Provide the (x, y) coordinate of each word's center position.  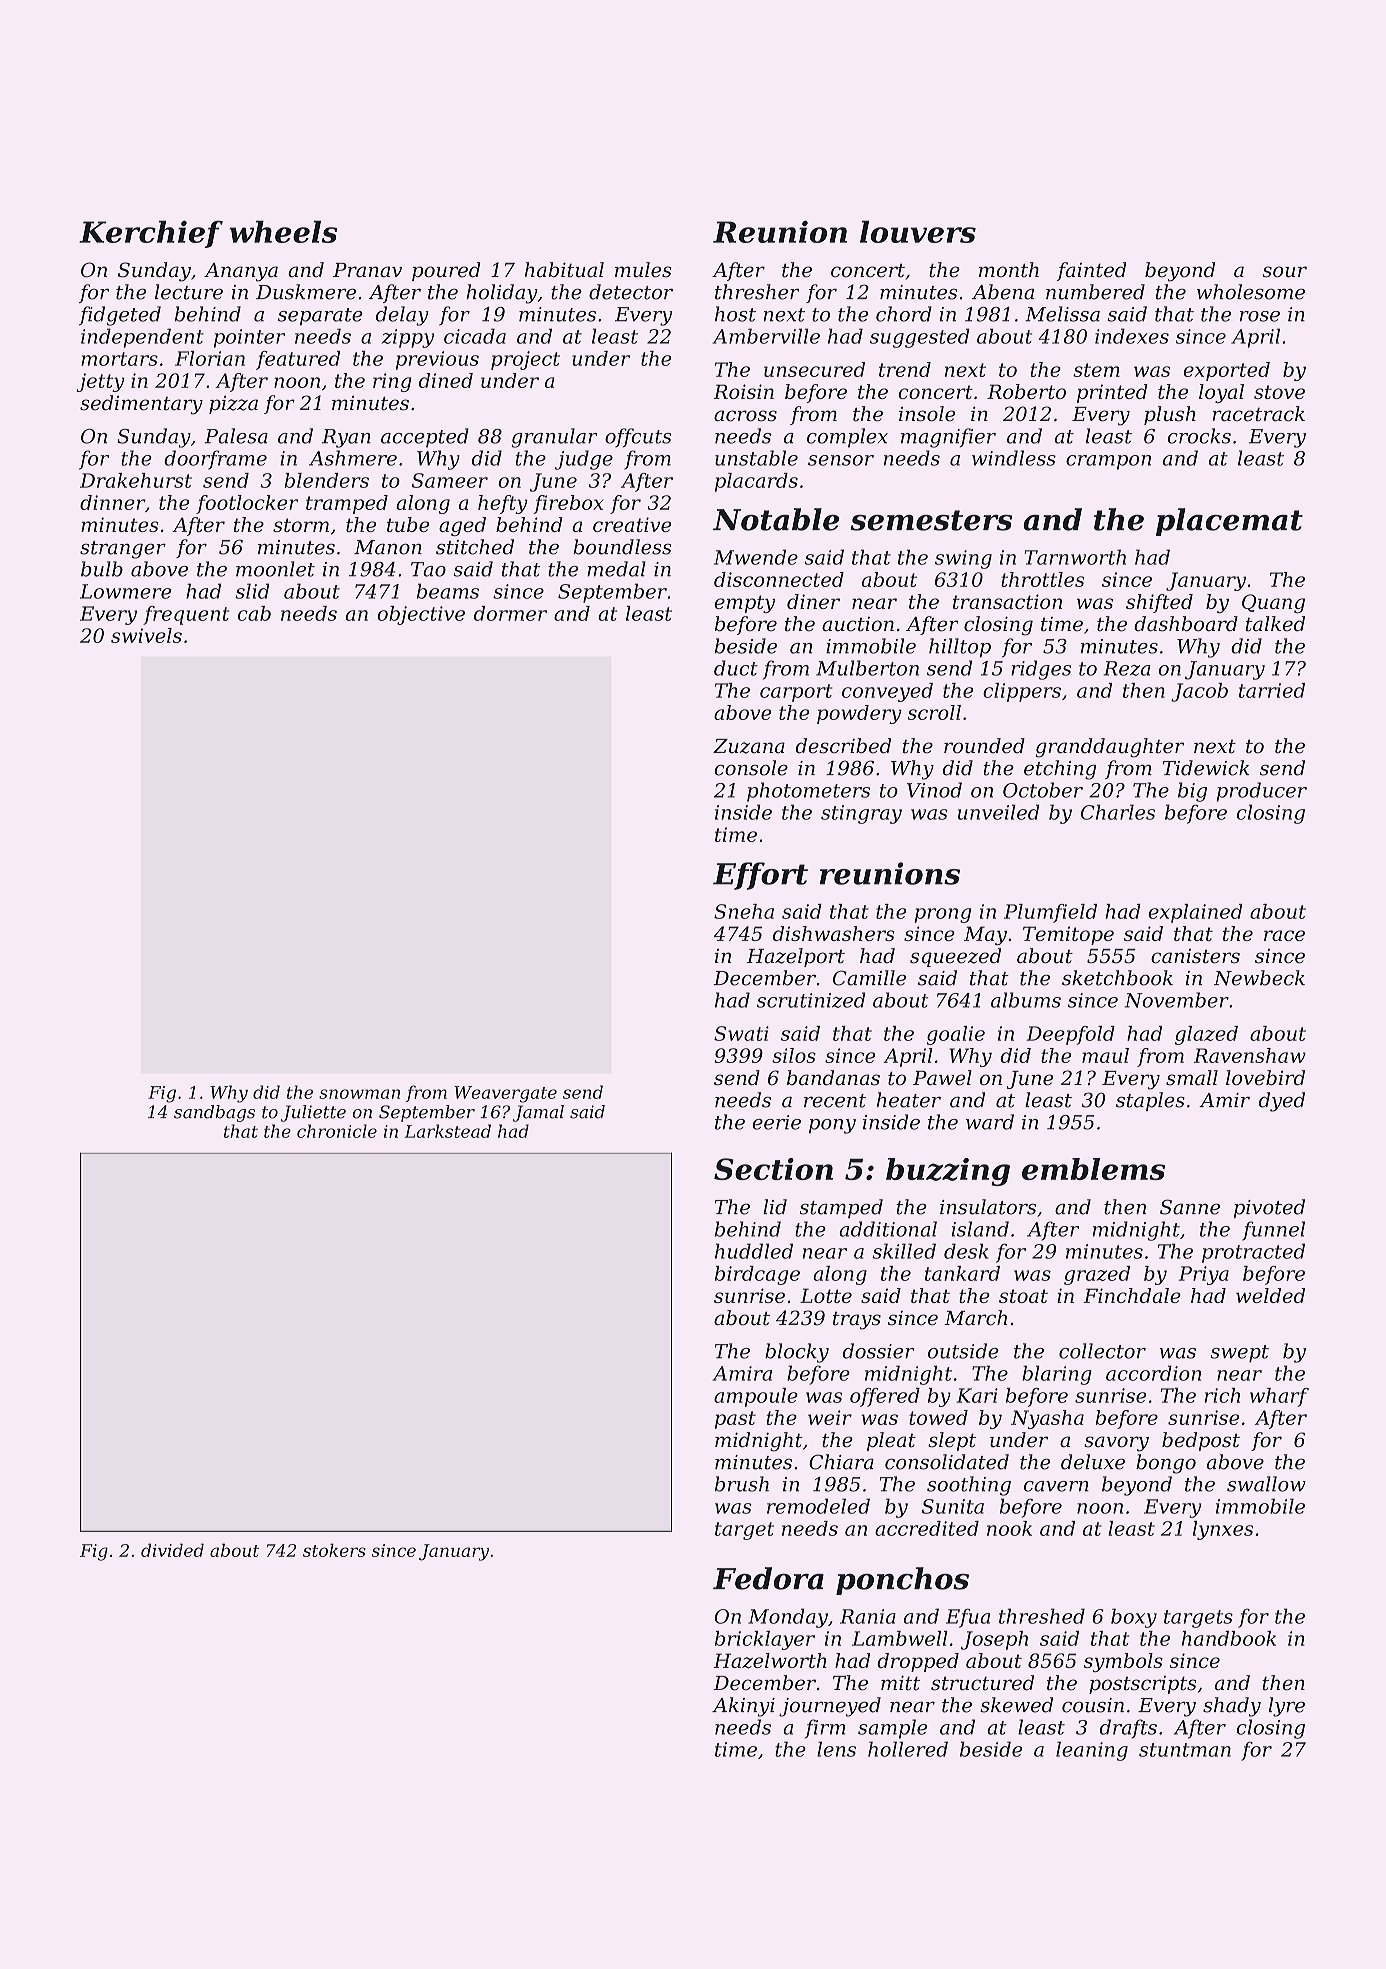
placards (756, 482)
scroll (934, 712)
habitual (564, 270)
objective (421, 615)
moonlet (275, 569)
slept (952, 1441)
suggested (920, 338)
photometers (808, 792)
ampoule (756, 1397)
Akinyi (743, 1707)
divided (172, 1550)
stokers (334, 1550)
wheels (283, 232)
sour (1285, 272)
